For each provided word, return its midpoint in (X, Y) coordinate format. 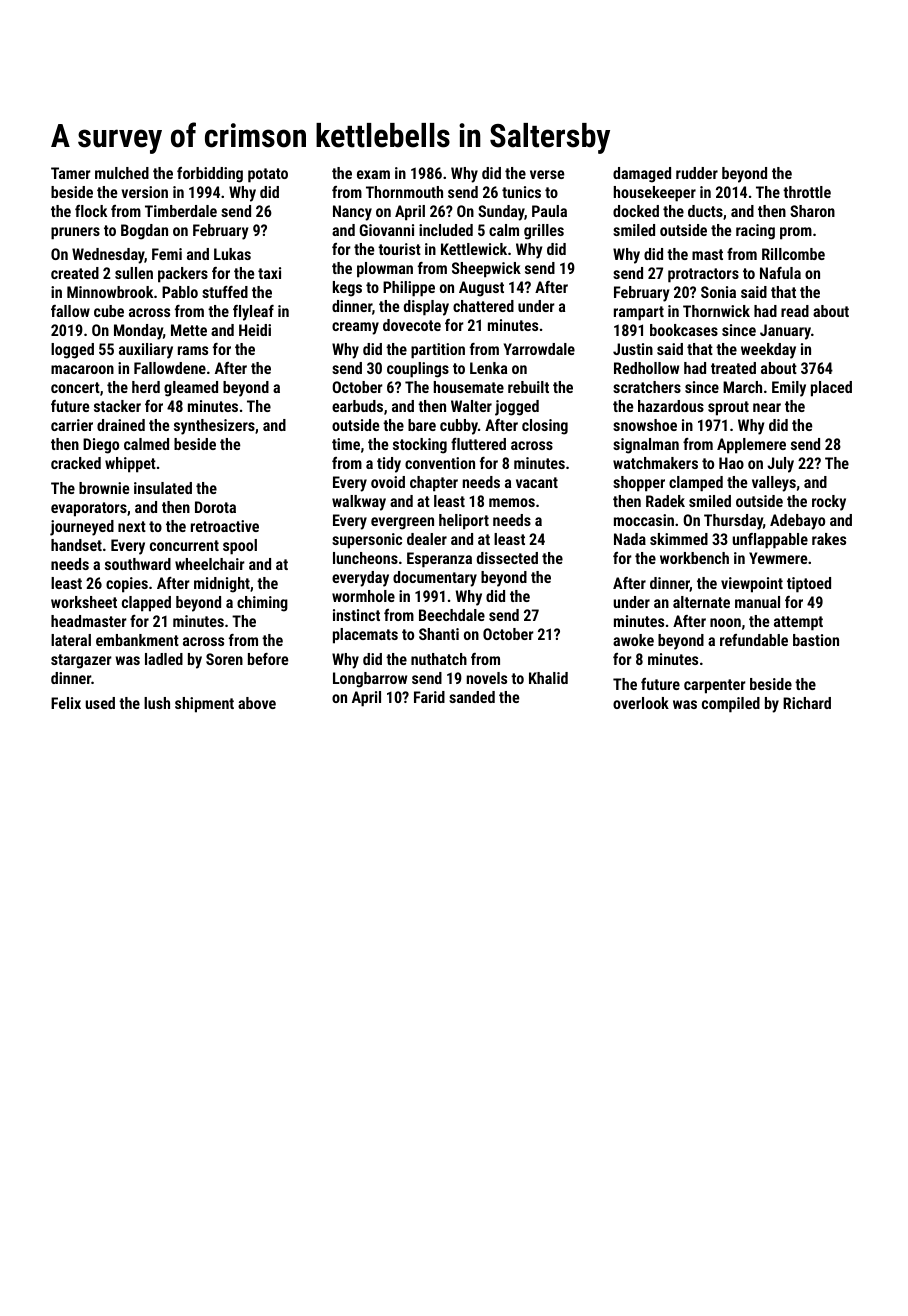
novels (487, 678)
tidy (389, 465)
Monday (138, 332)
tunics (521, 192)
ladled (164, 659)
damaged (642, 175)
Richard (807, 703)
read (795, 311)
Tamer (71, 173)
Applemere (751, 446)
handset (76, 545)
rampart (639, 313)
